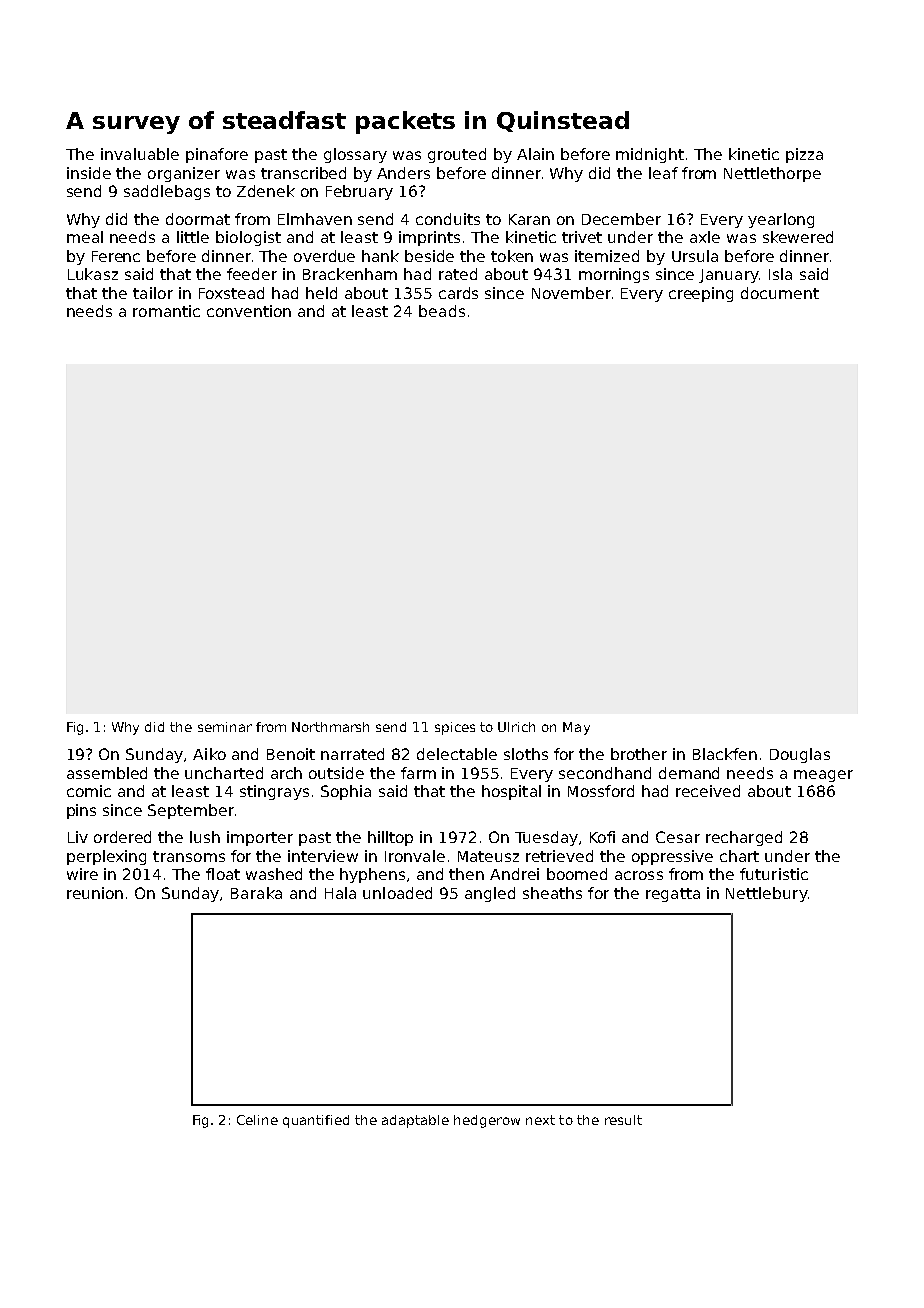 The width and height of the screenshot is (924, 1308). What do you see at coordinates (415, 1121) in the screenshot?
I see `adaptable` at bounding box center [415, 1121].
